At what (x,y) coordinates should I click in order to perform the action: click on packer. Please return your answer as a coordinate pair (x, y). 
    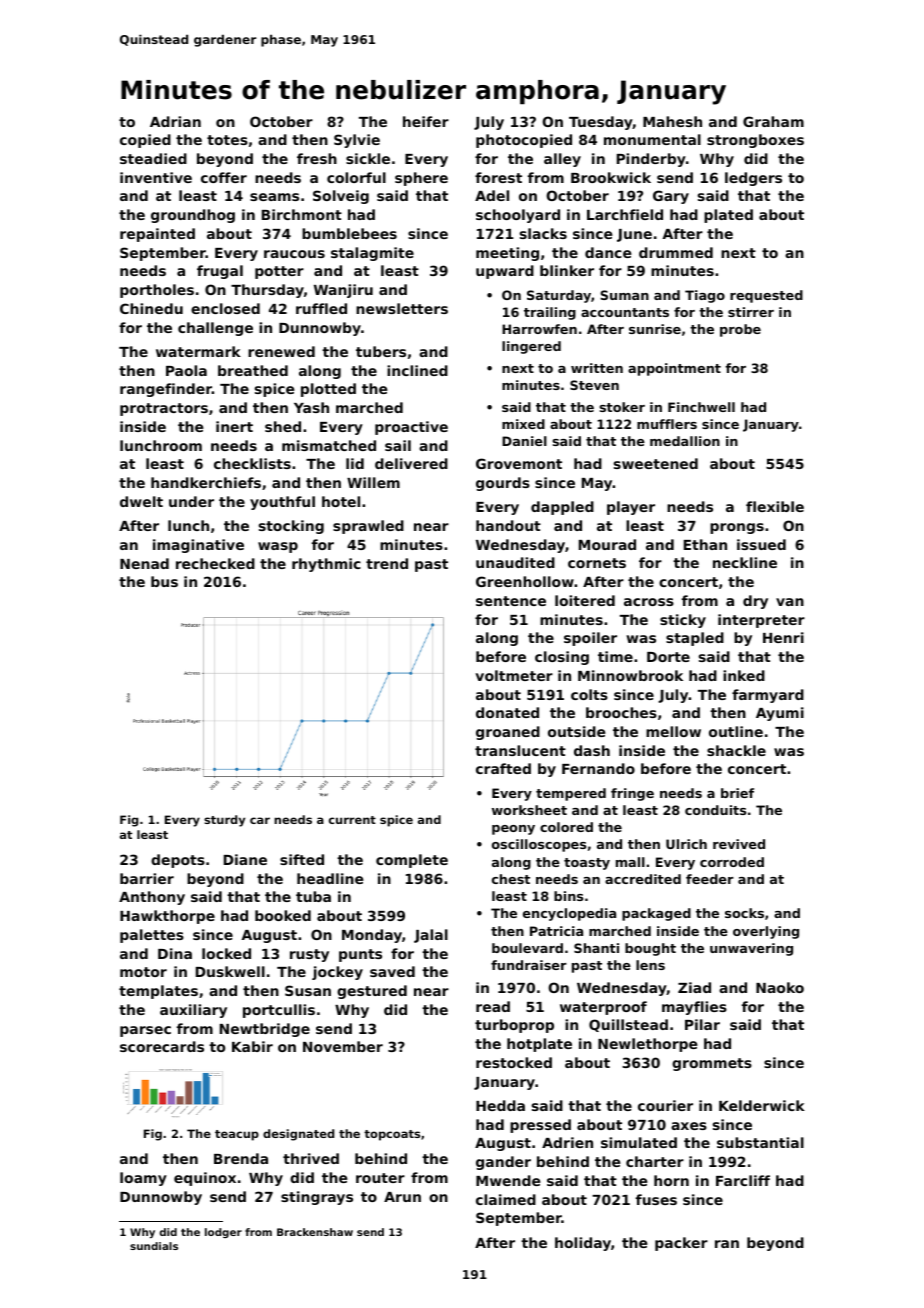
    Looking at the image, I should click on (681, 1244).
